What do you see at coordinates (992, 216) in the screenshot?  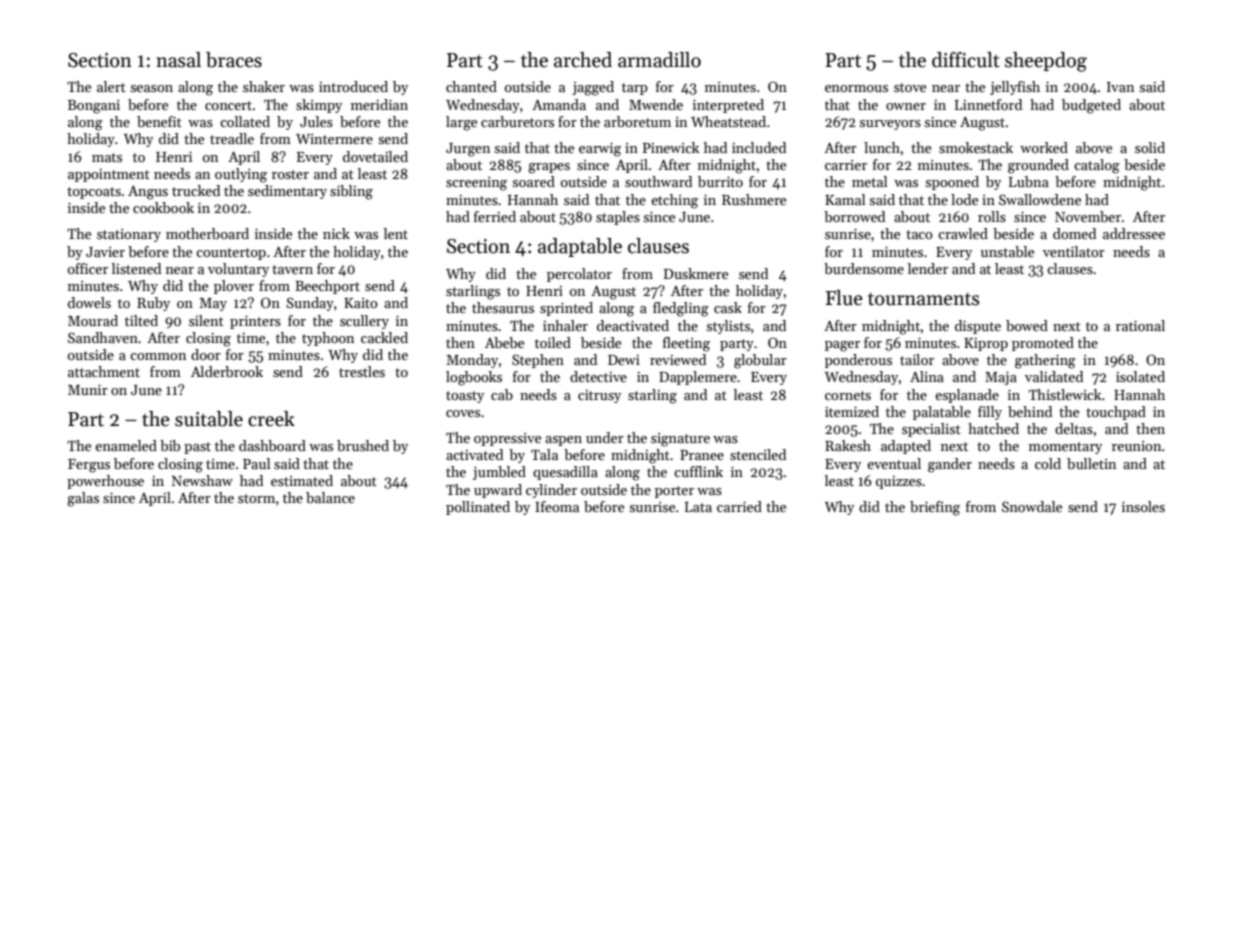 I see `rolls` at bounding box center [992, 216].
